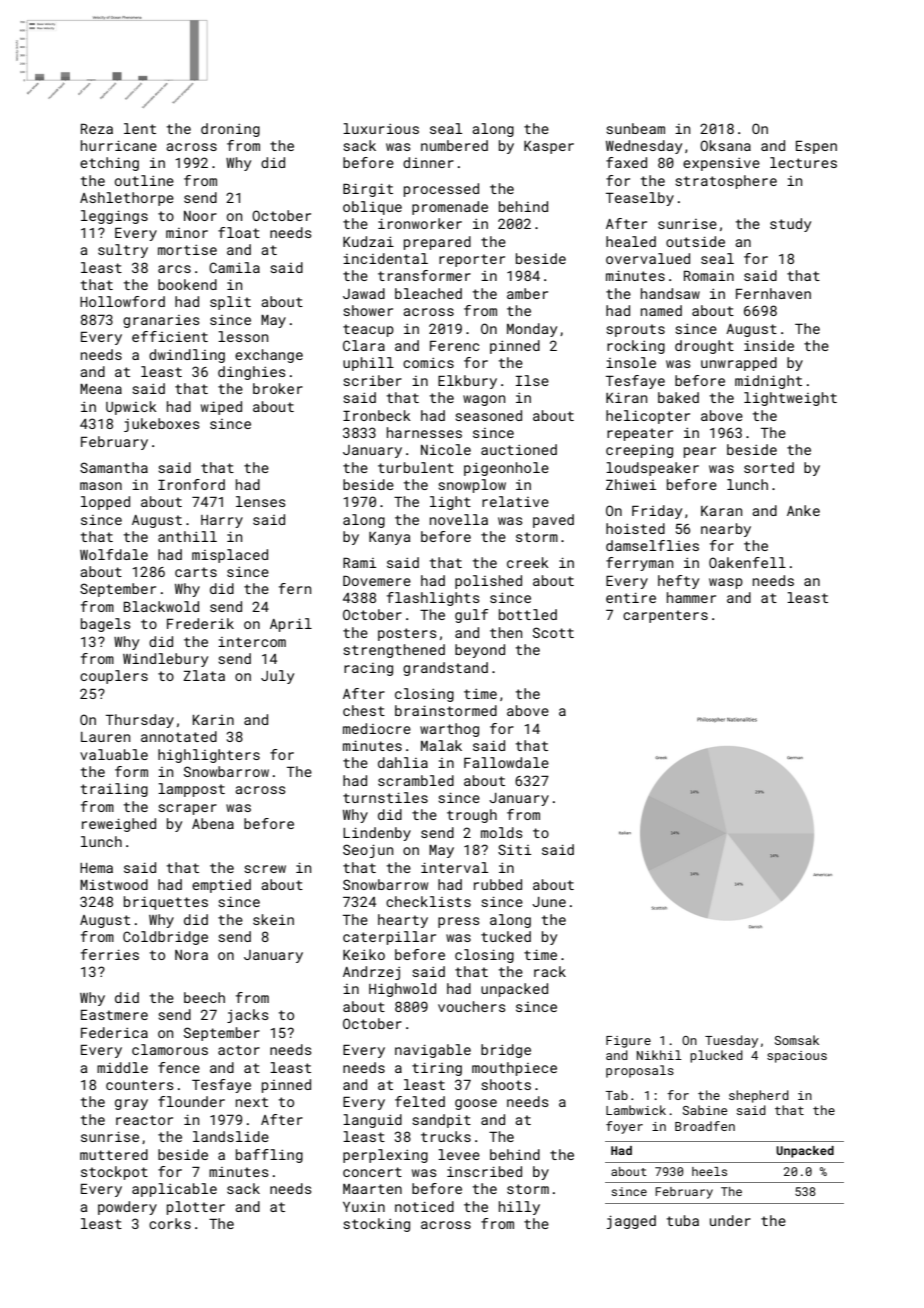  What do you see at coordinates (161, 425) in the document?
I see `jukeboxes` at bounding box center [161, 425].
